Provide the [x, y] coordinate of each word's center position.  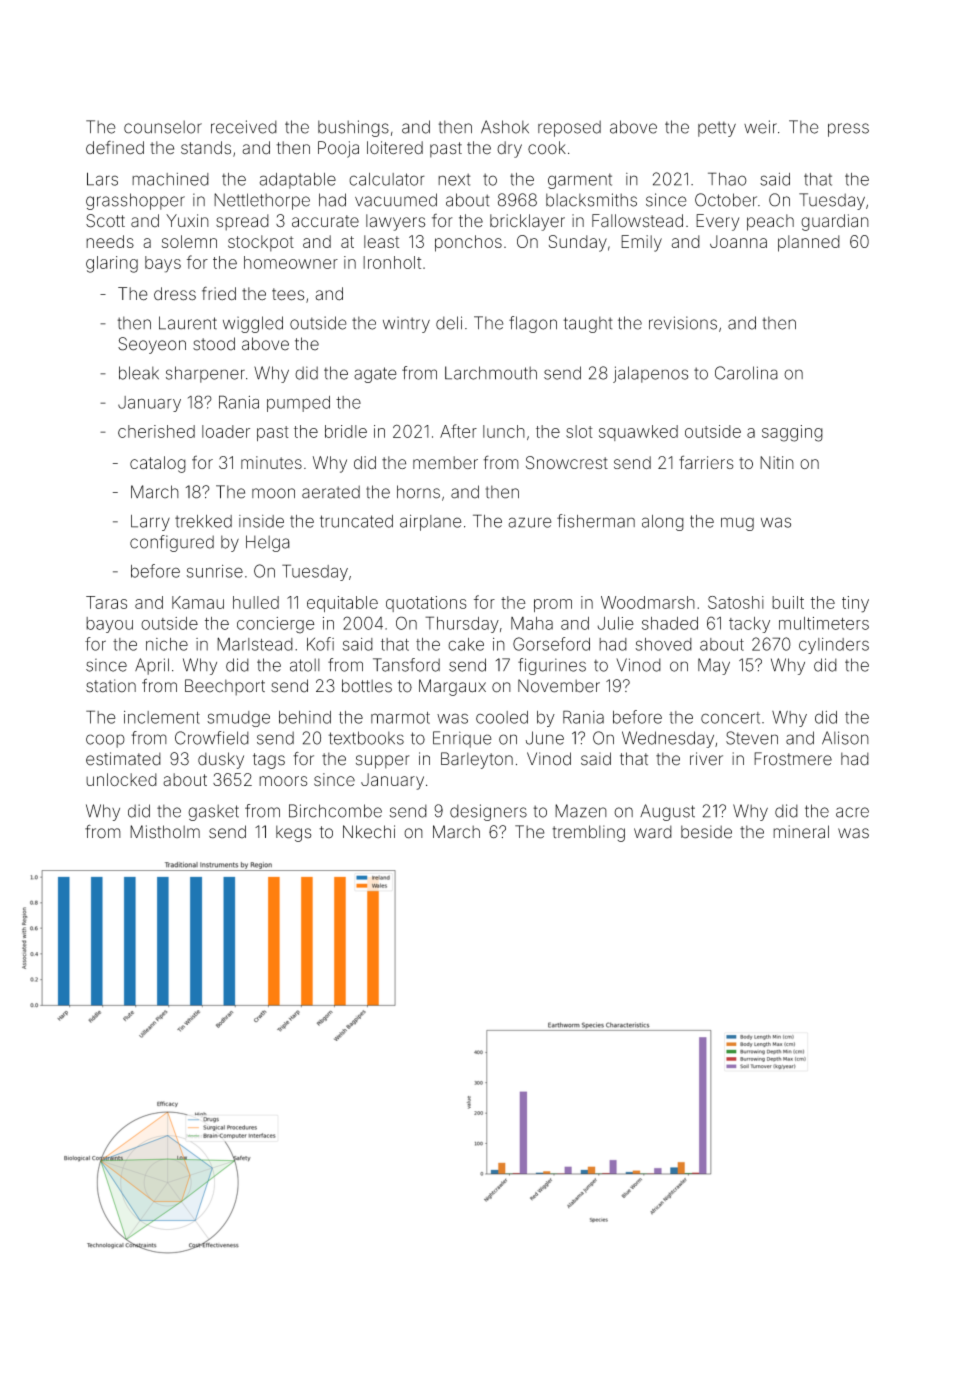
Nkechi [369, 832]
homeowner [291, 262]
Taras [106, 602]
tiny [855, 604]
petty [717, 129]
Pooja [338, 149]
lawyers [396, 222]
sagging [792, 433]
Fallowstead [637, 221]
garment [580, 181]
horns [418, 492]
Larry [150, 523]
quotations [426, 604]
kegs [294, 833]
